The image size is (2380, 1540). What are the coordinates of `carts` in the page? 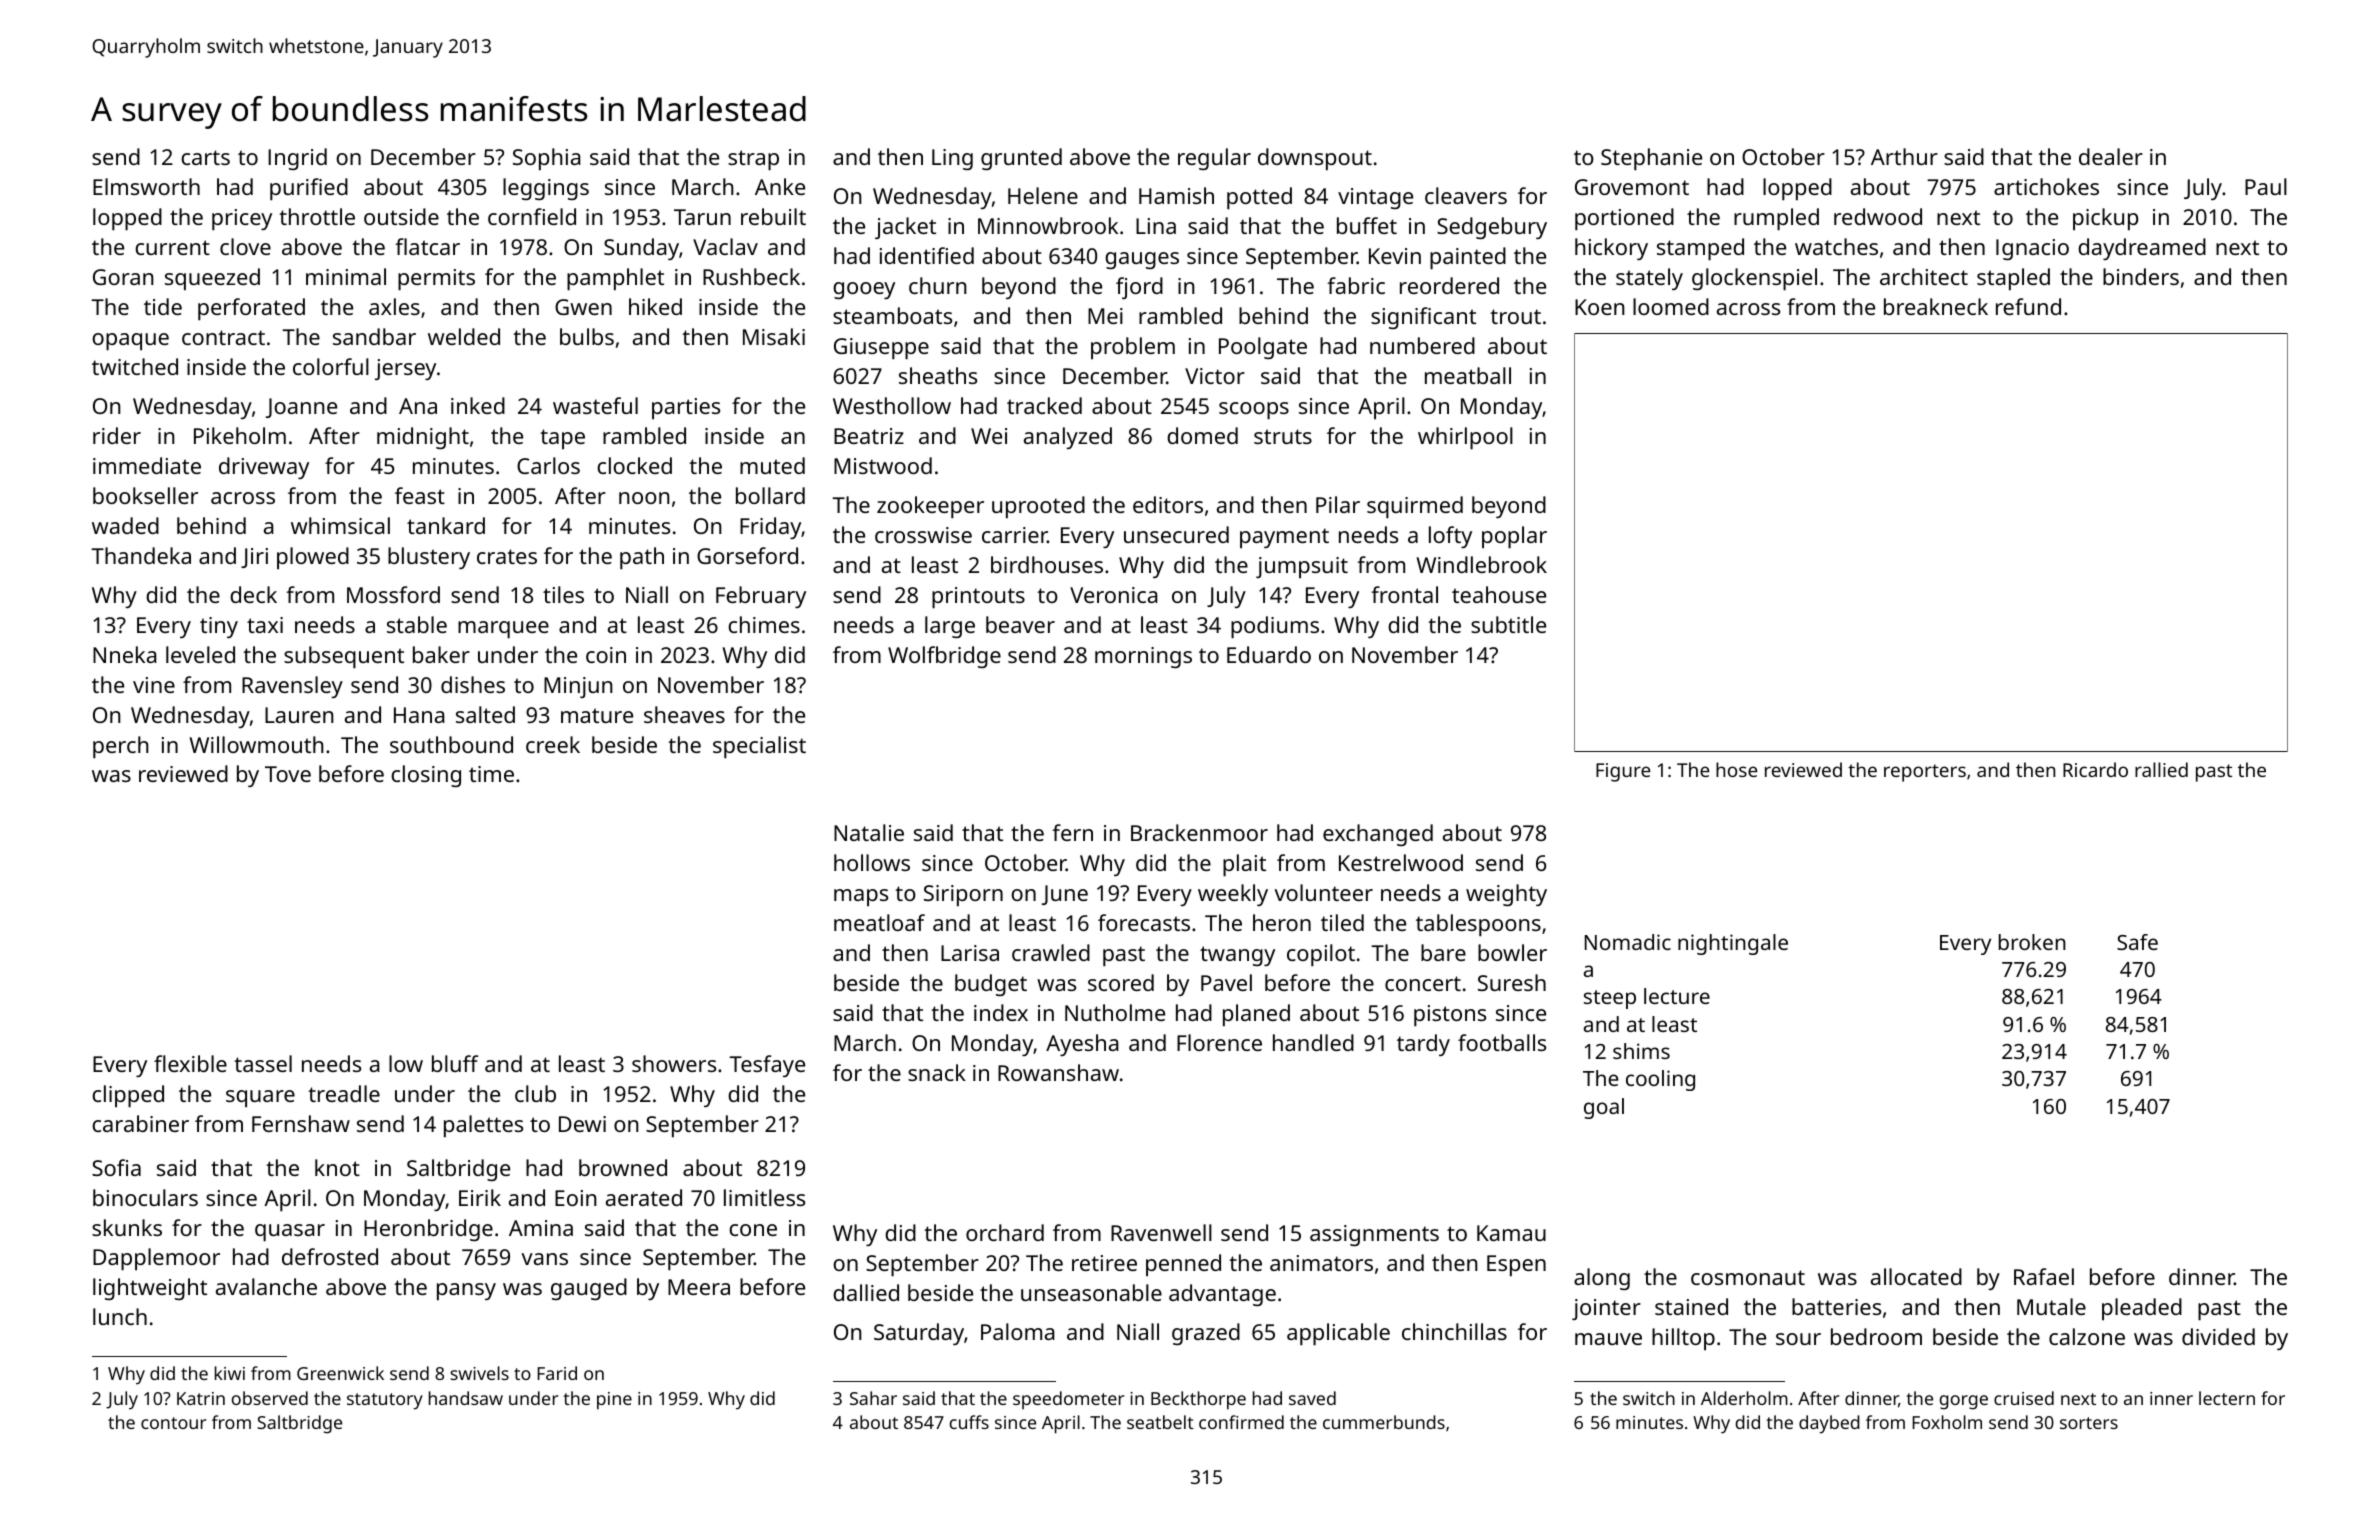 It's located at (205, 157).
